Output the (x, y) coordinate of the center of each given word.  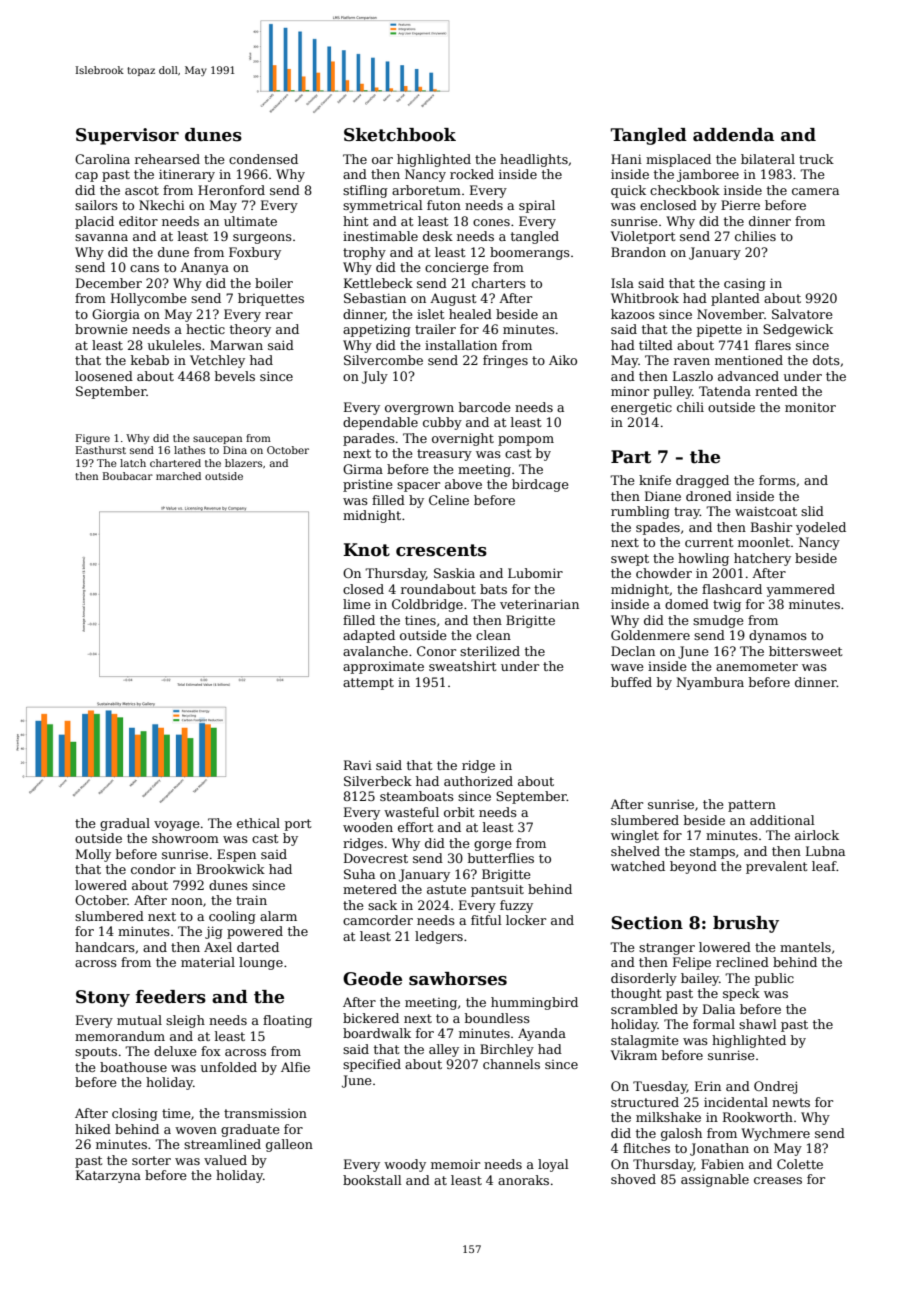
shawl (758, 1024)
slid (812, 511)
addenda (733, 135)
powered (255, 932)
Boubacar (128, 476)
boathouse (133, 1067)
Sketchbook (400, 135)
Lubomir (535, 573)
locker (526, 920)
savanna (101, 237)
